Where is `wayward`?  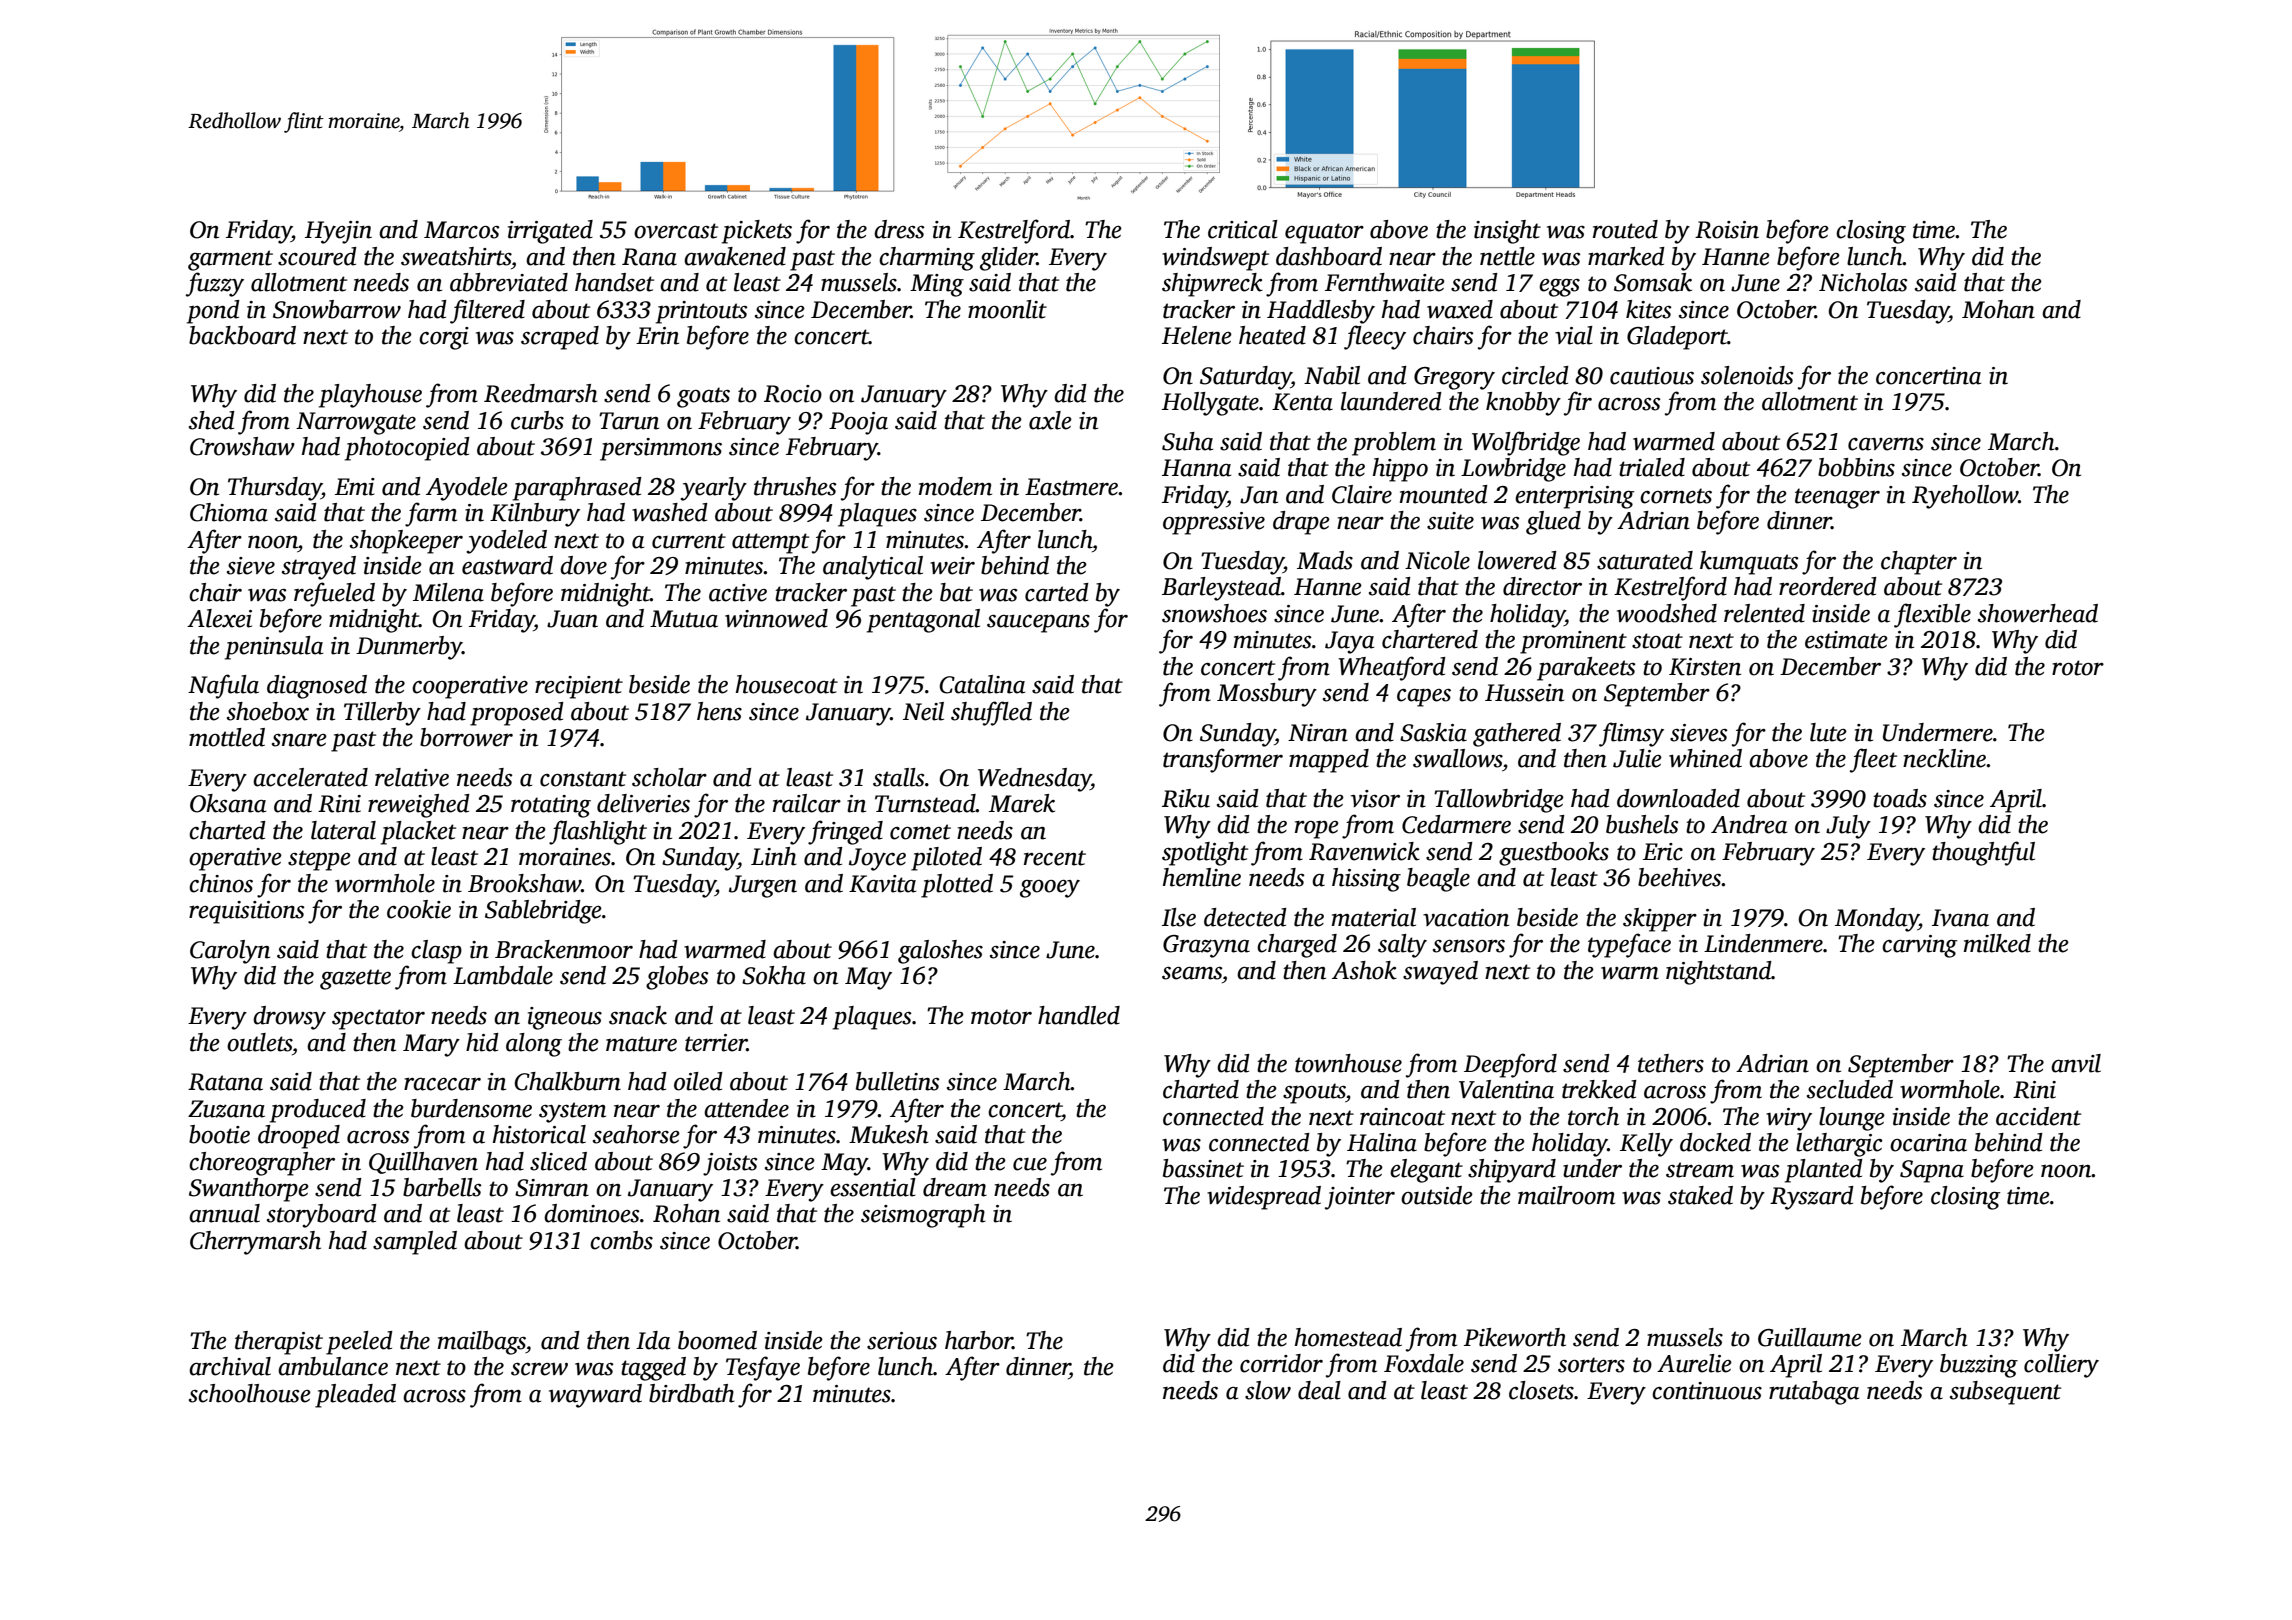
wayward is located at coordinates (595, 1396).
